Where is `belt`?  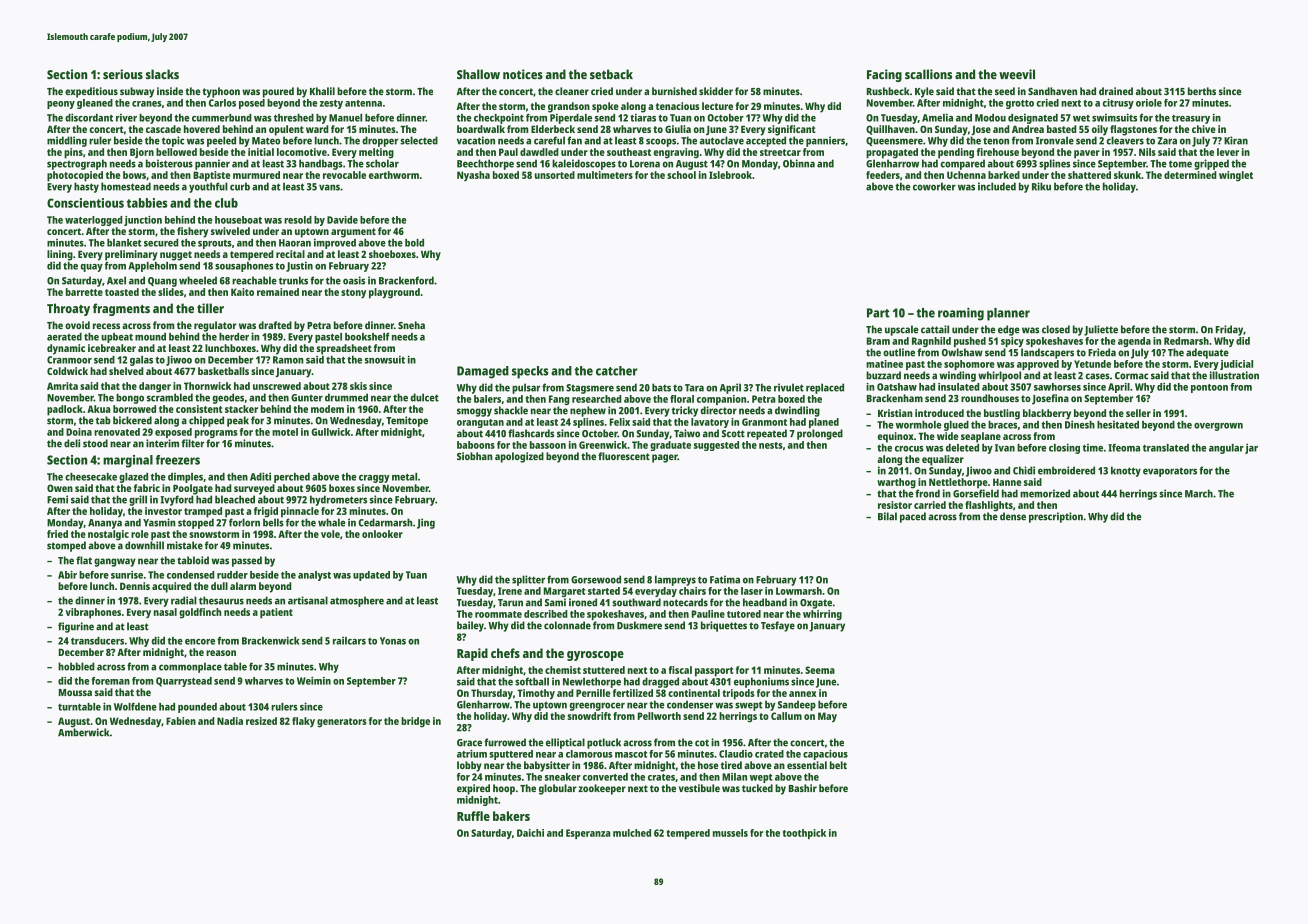
belt is located at coordinates (838, 765).
